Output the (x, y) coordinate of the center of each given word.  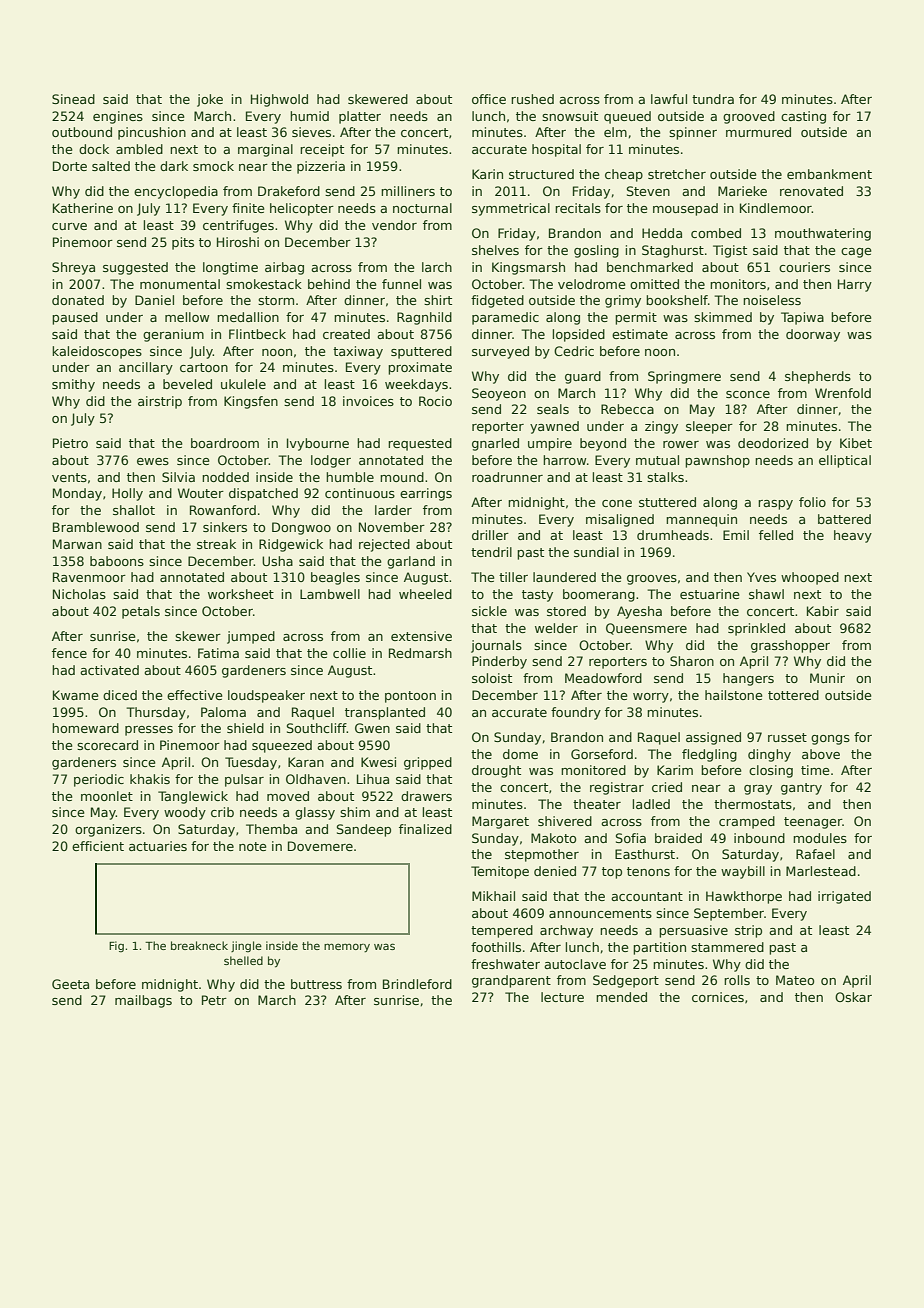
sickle (489, 611)
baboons (117, 561)
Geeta (70, 984)
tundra (713, 99)
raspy (775, 505)
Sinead (73, 99)
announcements (600, 913)
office (489, 99)
